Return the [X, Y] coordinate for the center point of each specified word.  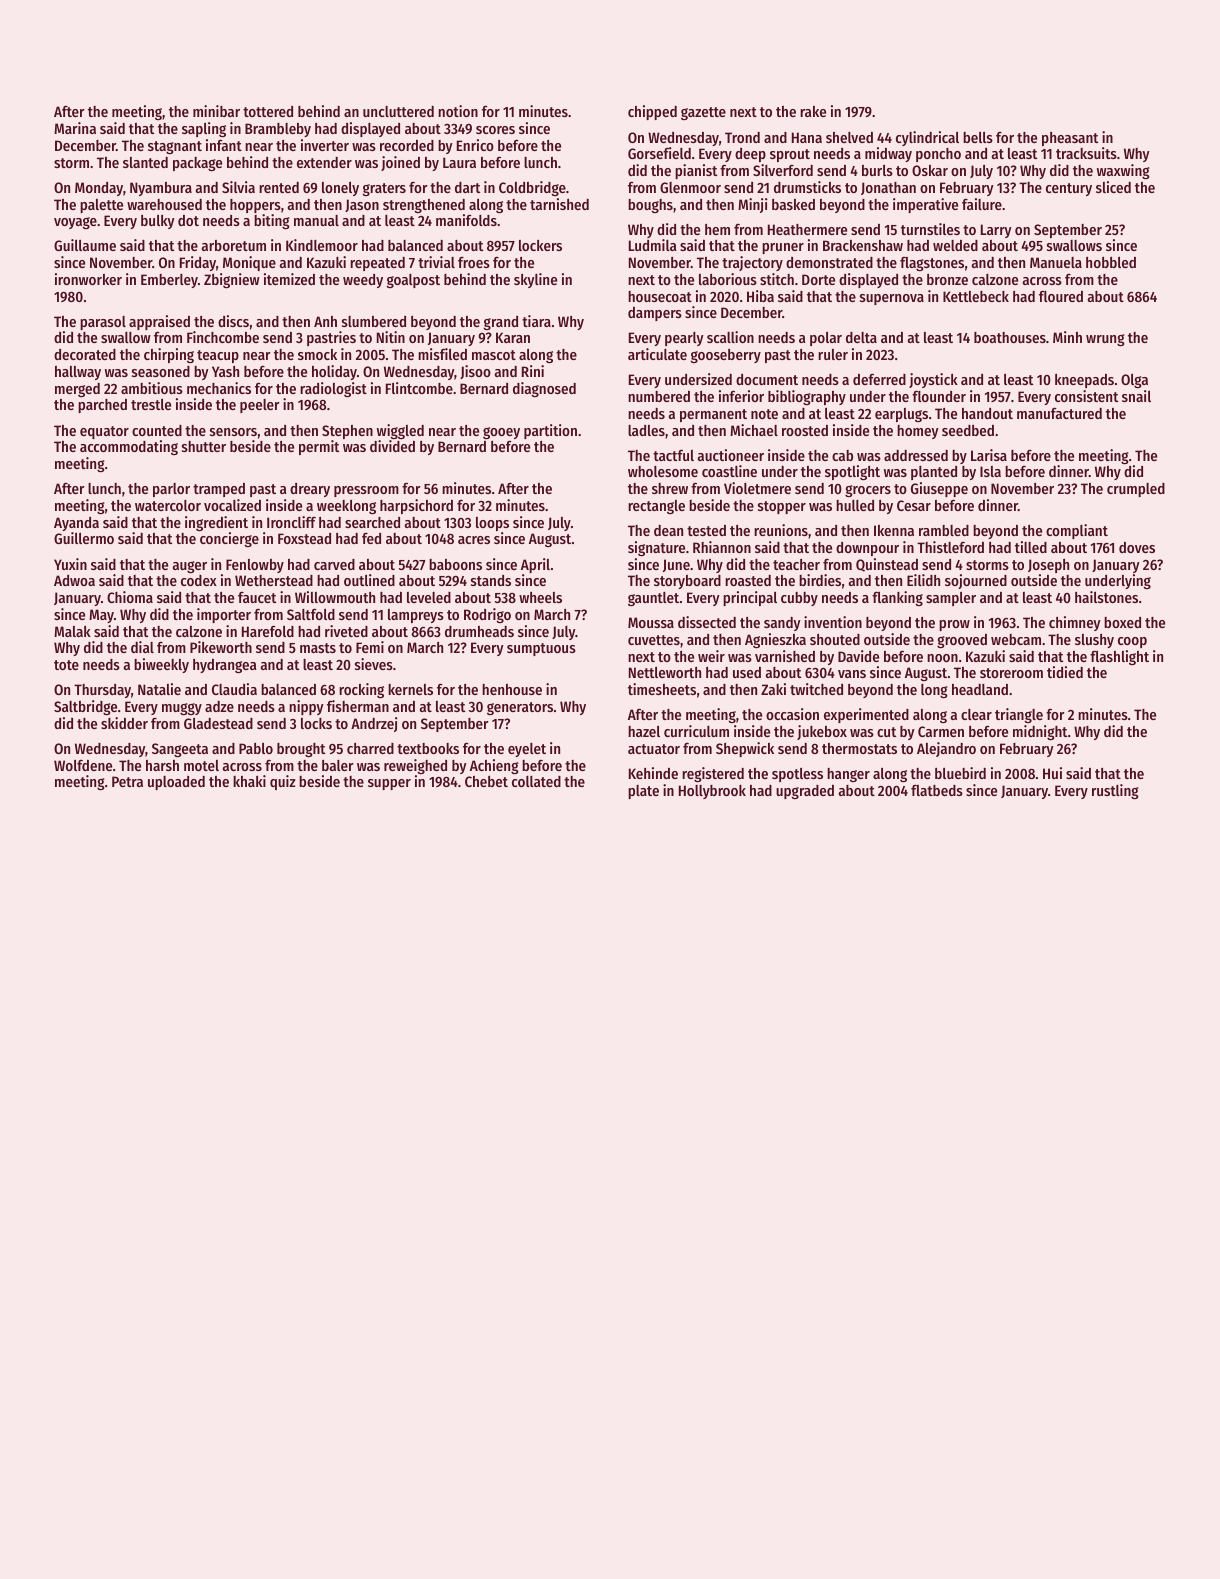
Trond [742, 137]
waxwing [1123, 171]
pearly [684, 339]
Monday [99, 189]
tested [706, 530]
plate [643, 792]
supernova [892, 299]
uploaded [176, 783]
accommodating [129, 447]
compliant [1077, 531]
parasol [103, 323]
